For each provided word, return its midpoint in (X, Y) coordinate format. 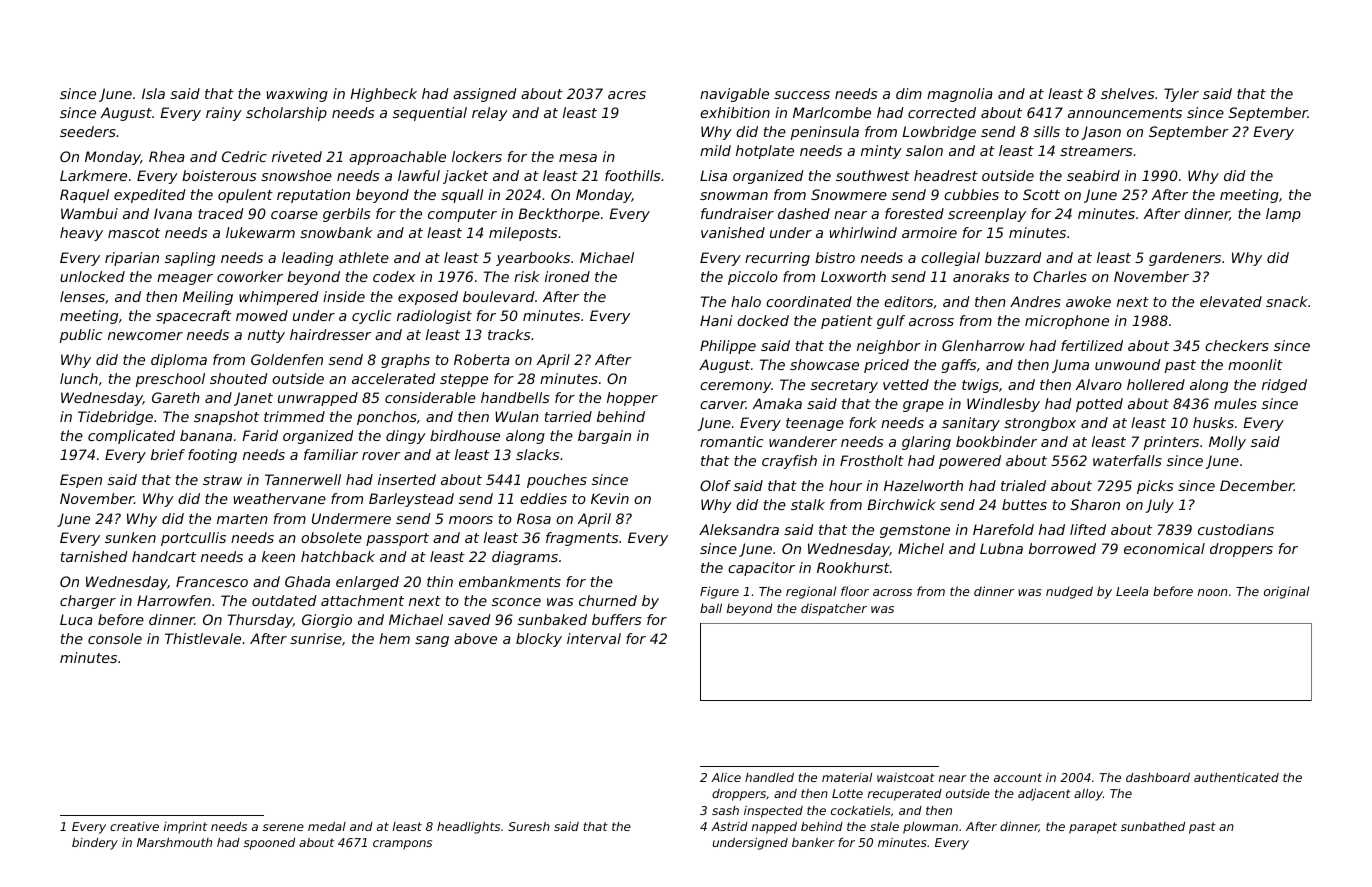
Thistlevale (203, 638)
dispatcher (834, 609)
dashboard (1158, 777)
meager (185, 279)
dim (909, 93)
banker (813, 842)
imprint (185, 828)
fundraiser (737, 213)
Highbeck (383, 95)
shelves (1127, 93)
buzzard (1013, 257)
